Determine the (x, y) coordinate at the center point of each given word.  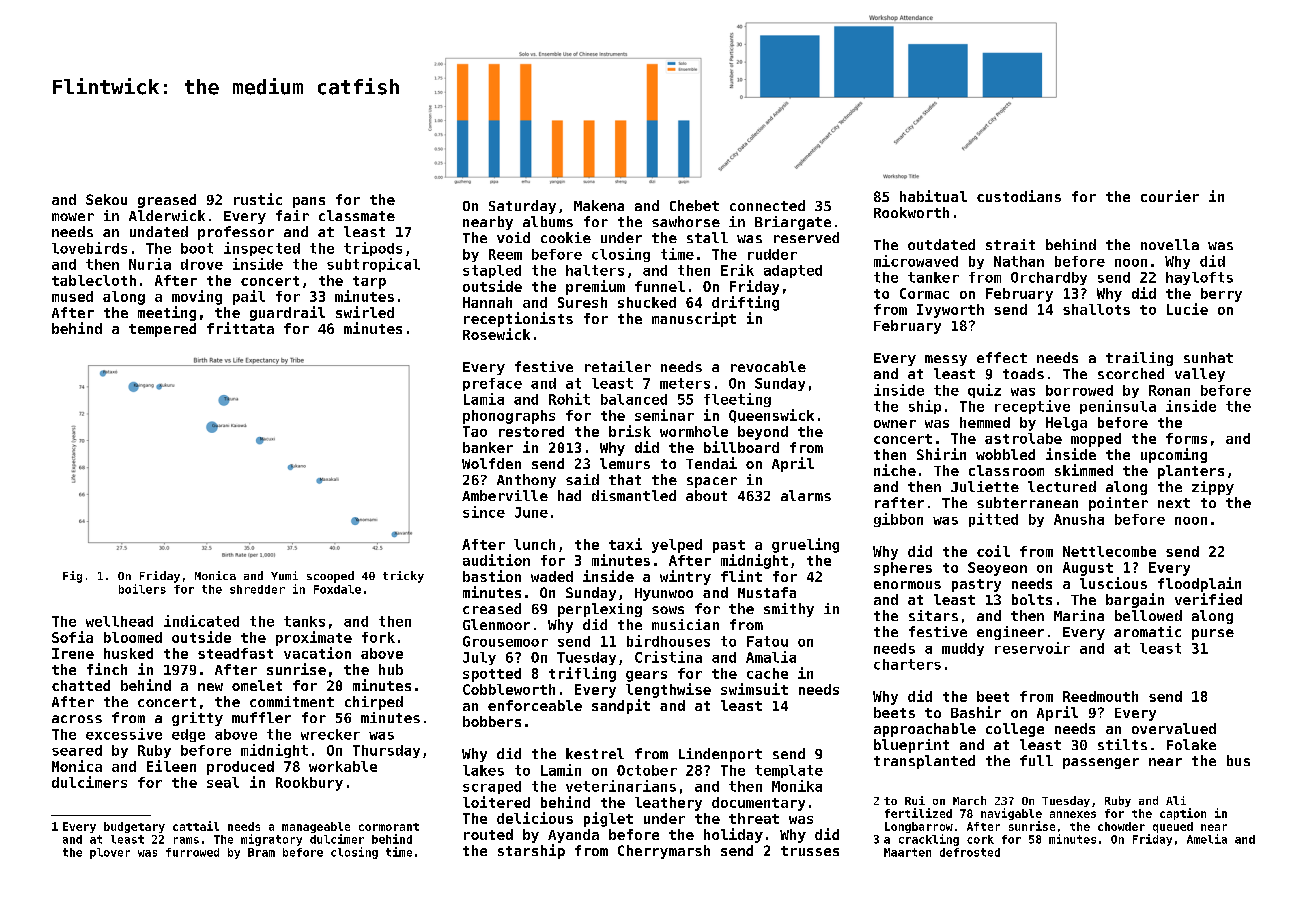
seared (77, 750)
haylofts (1199, 278)
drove (202, 264)
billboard (741, 447)
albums (548, 221)
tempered (162, 330)
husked (128, 653)
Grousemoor (505, 641)
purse (1213, 634)
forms (1186, 438)
